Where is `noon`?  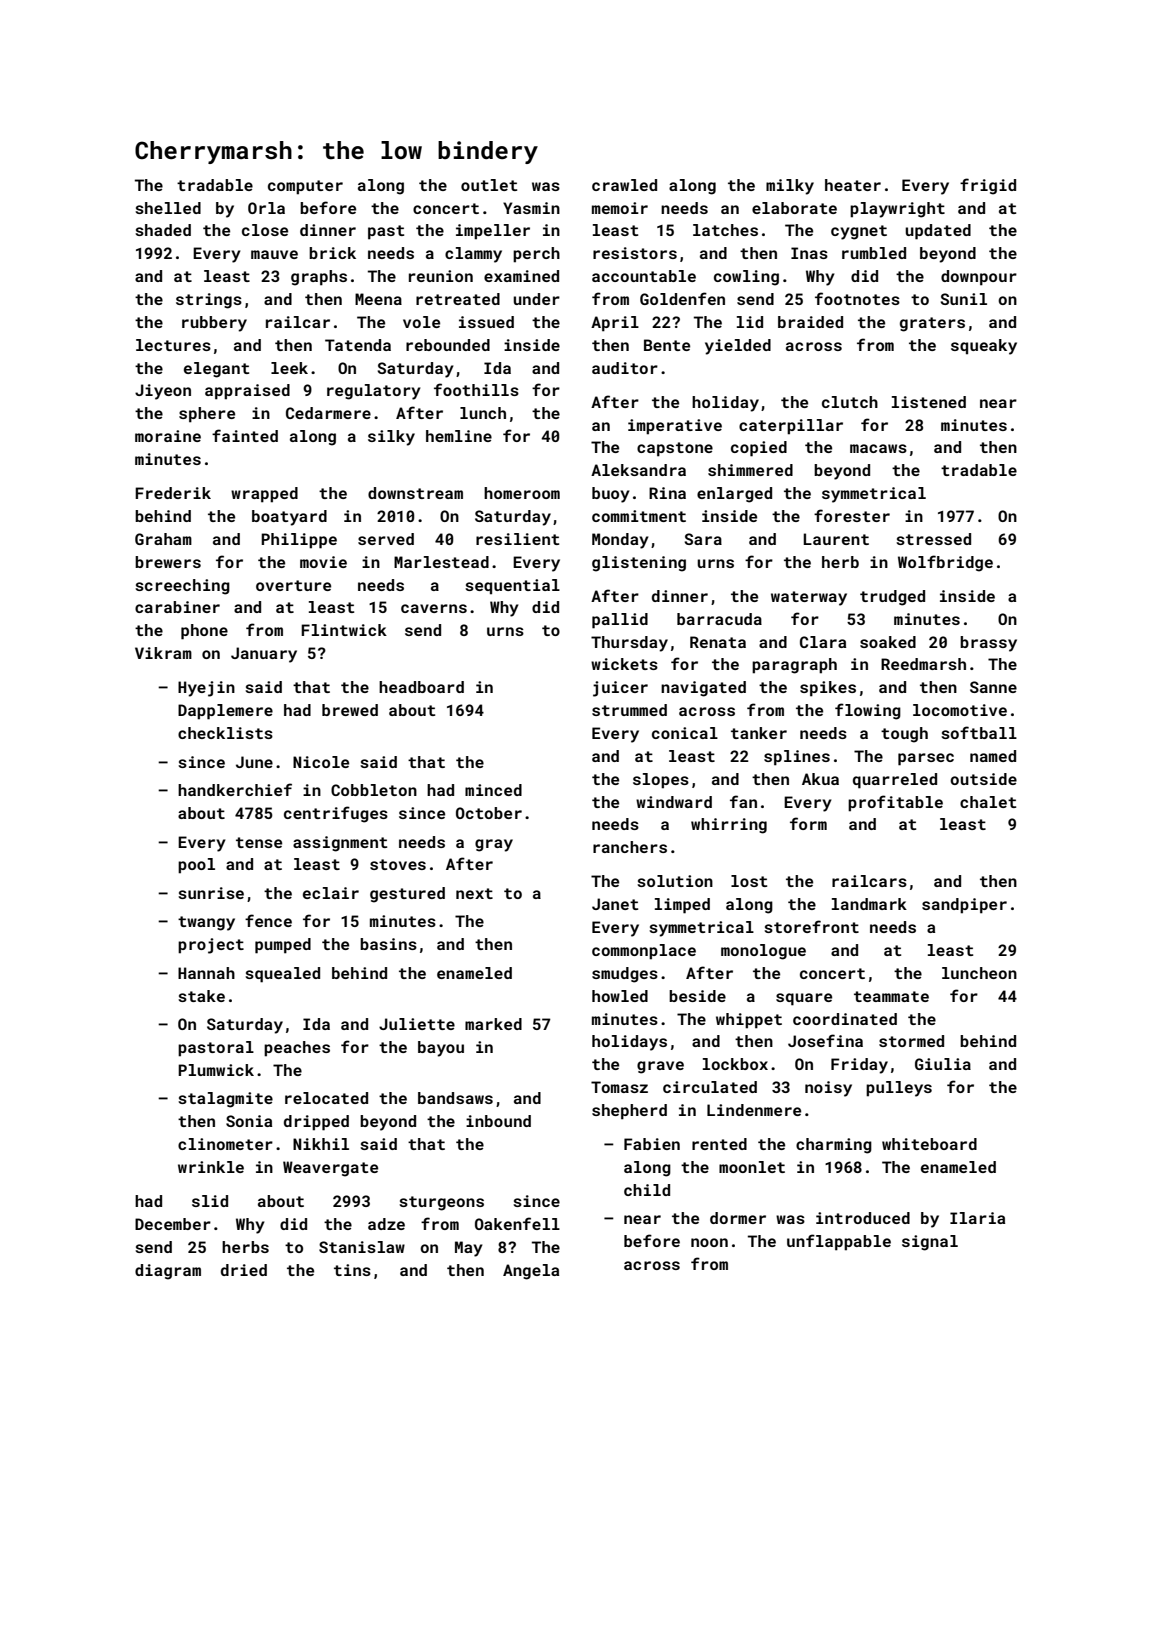 noon is located at coordinates (709, 1242).
